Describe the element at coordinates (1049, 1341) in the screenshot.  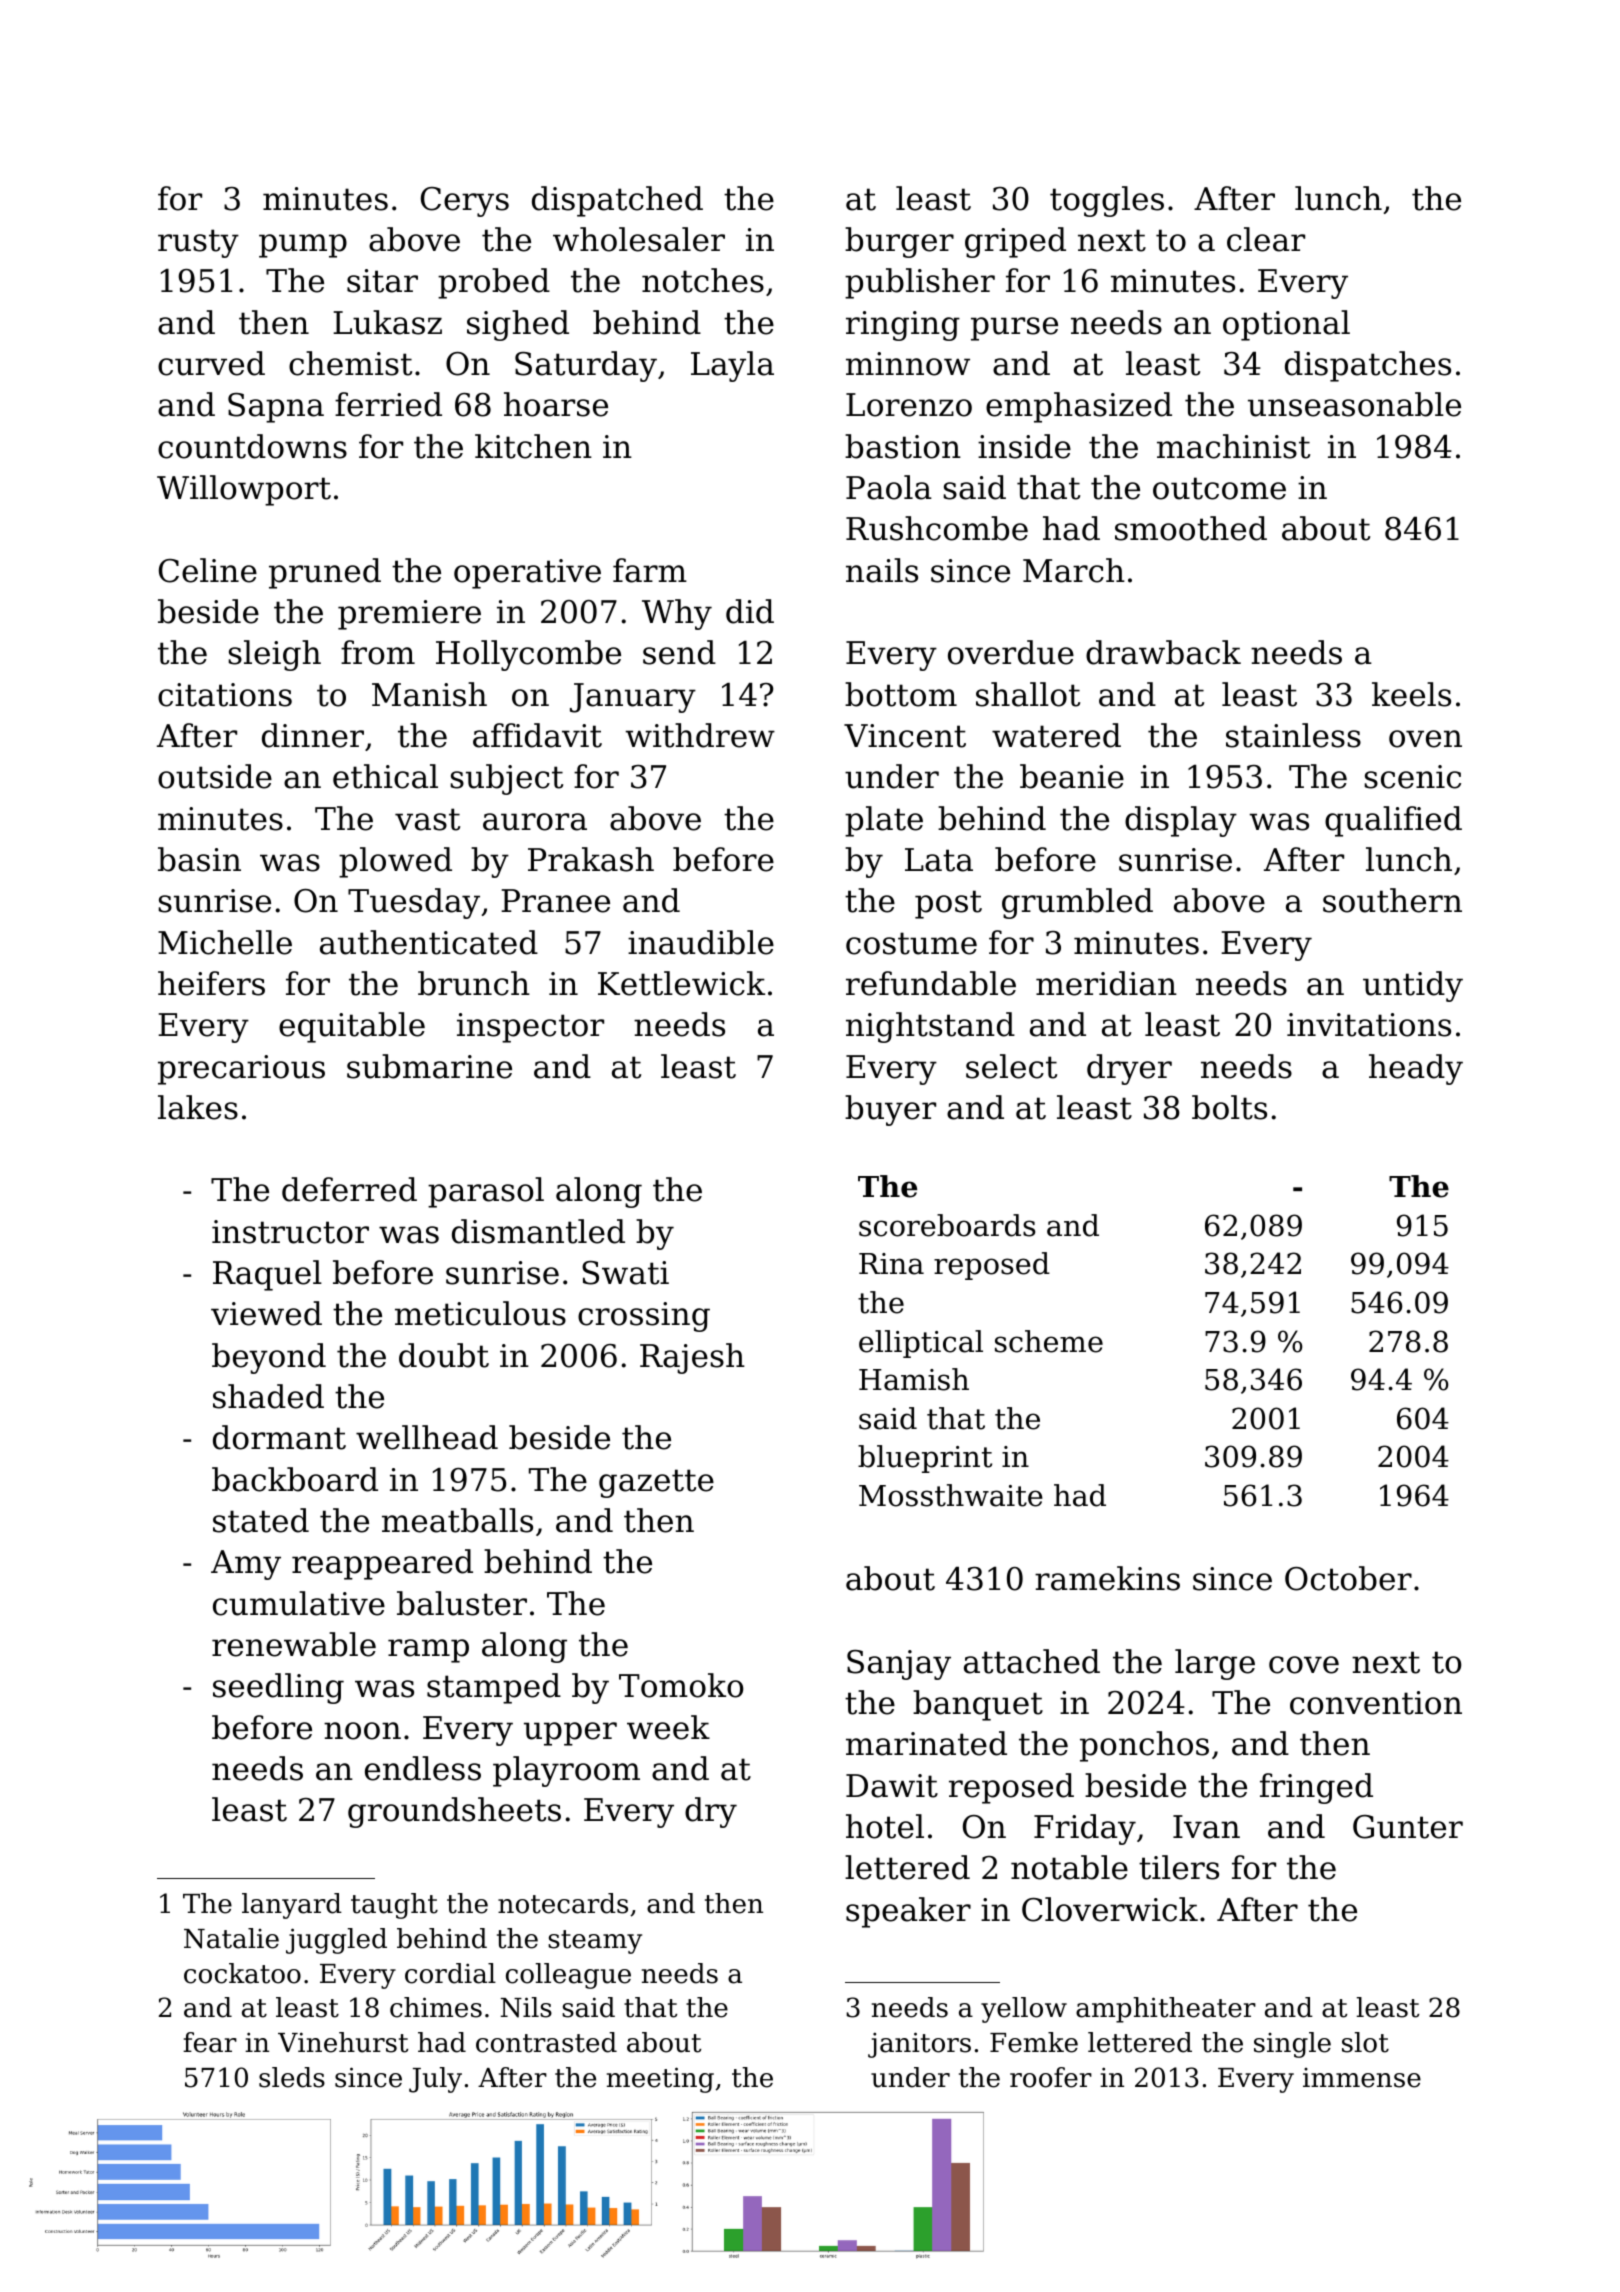
I see `scheme` at that location.
